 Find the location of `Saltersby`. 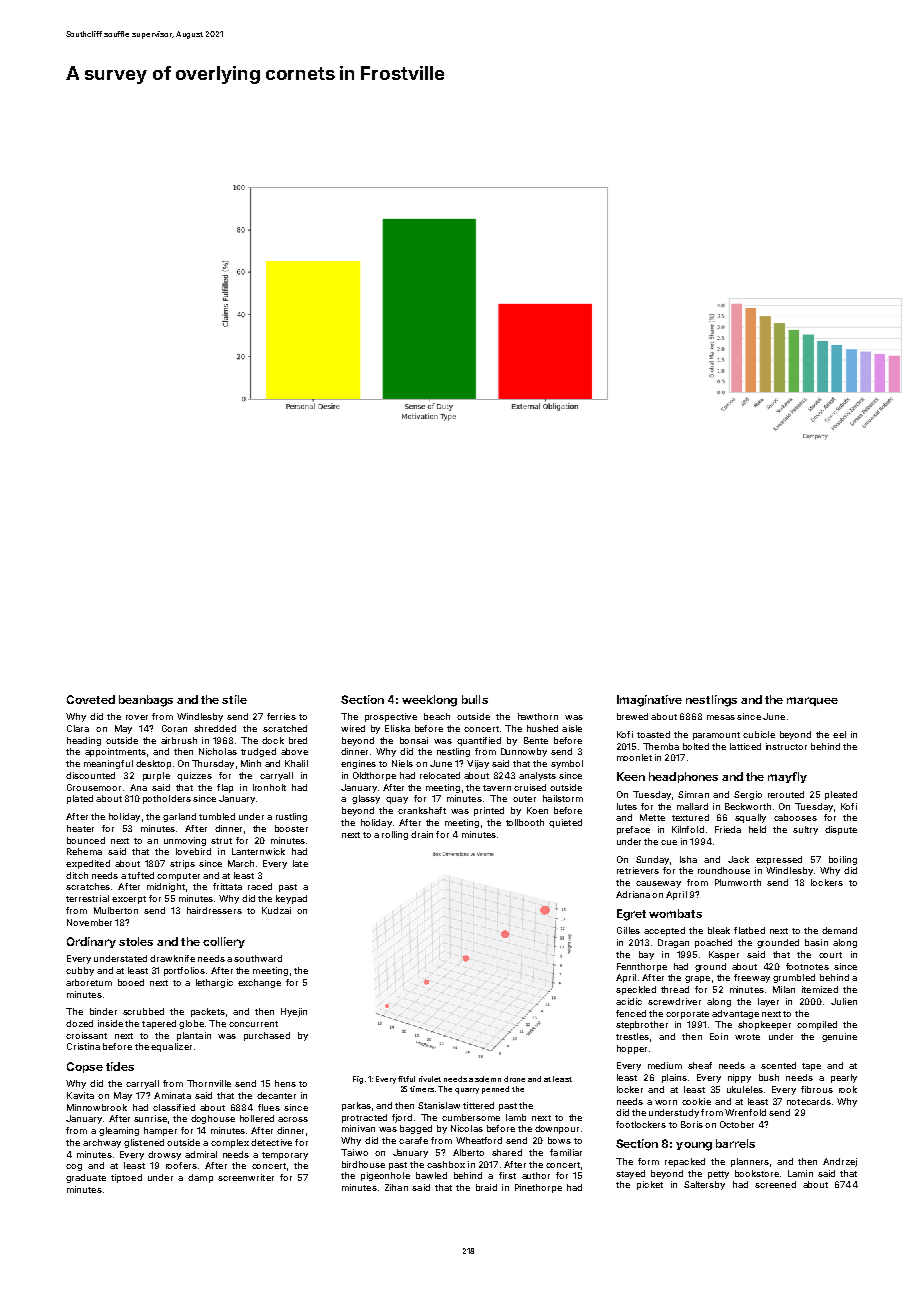

Saltersby is located at coordinates (704, 1185).
